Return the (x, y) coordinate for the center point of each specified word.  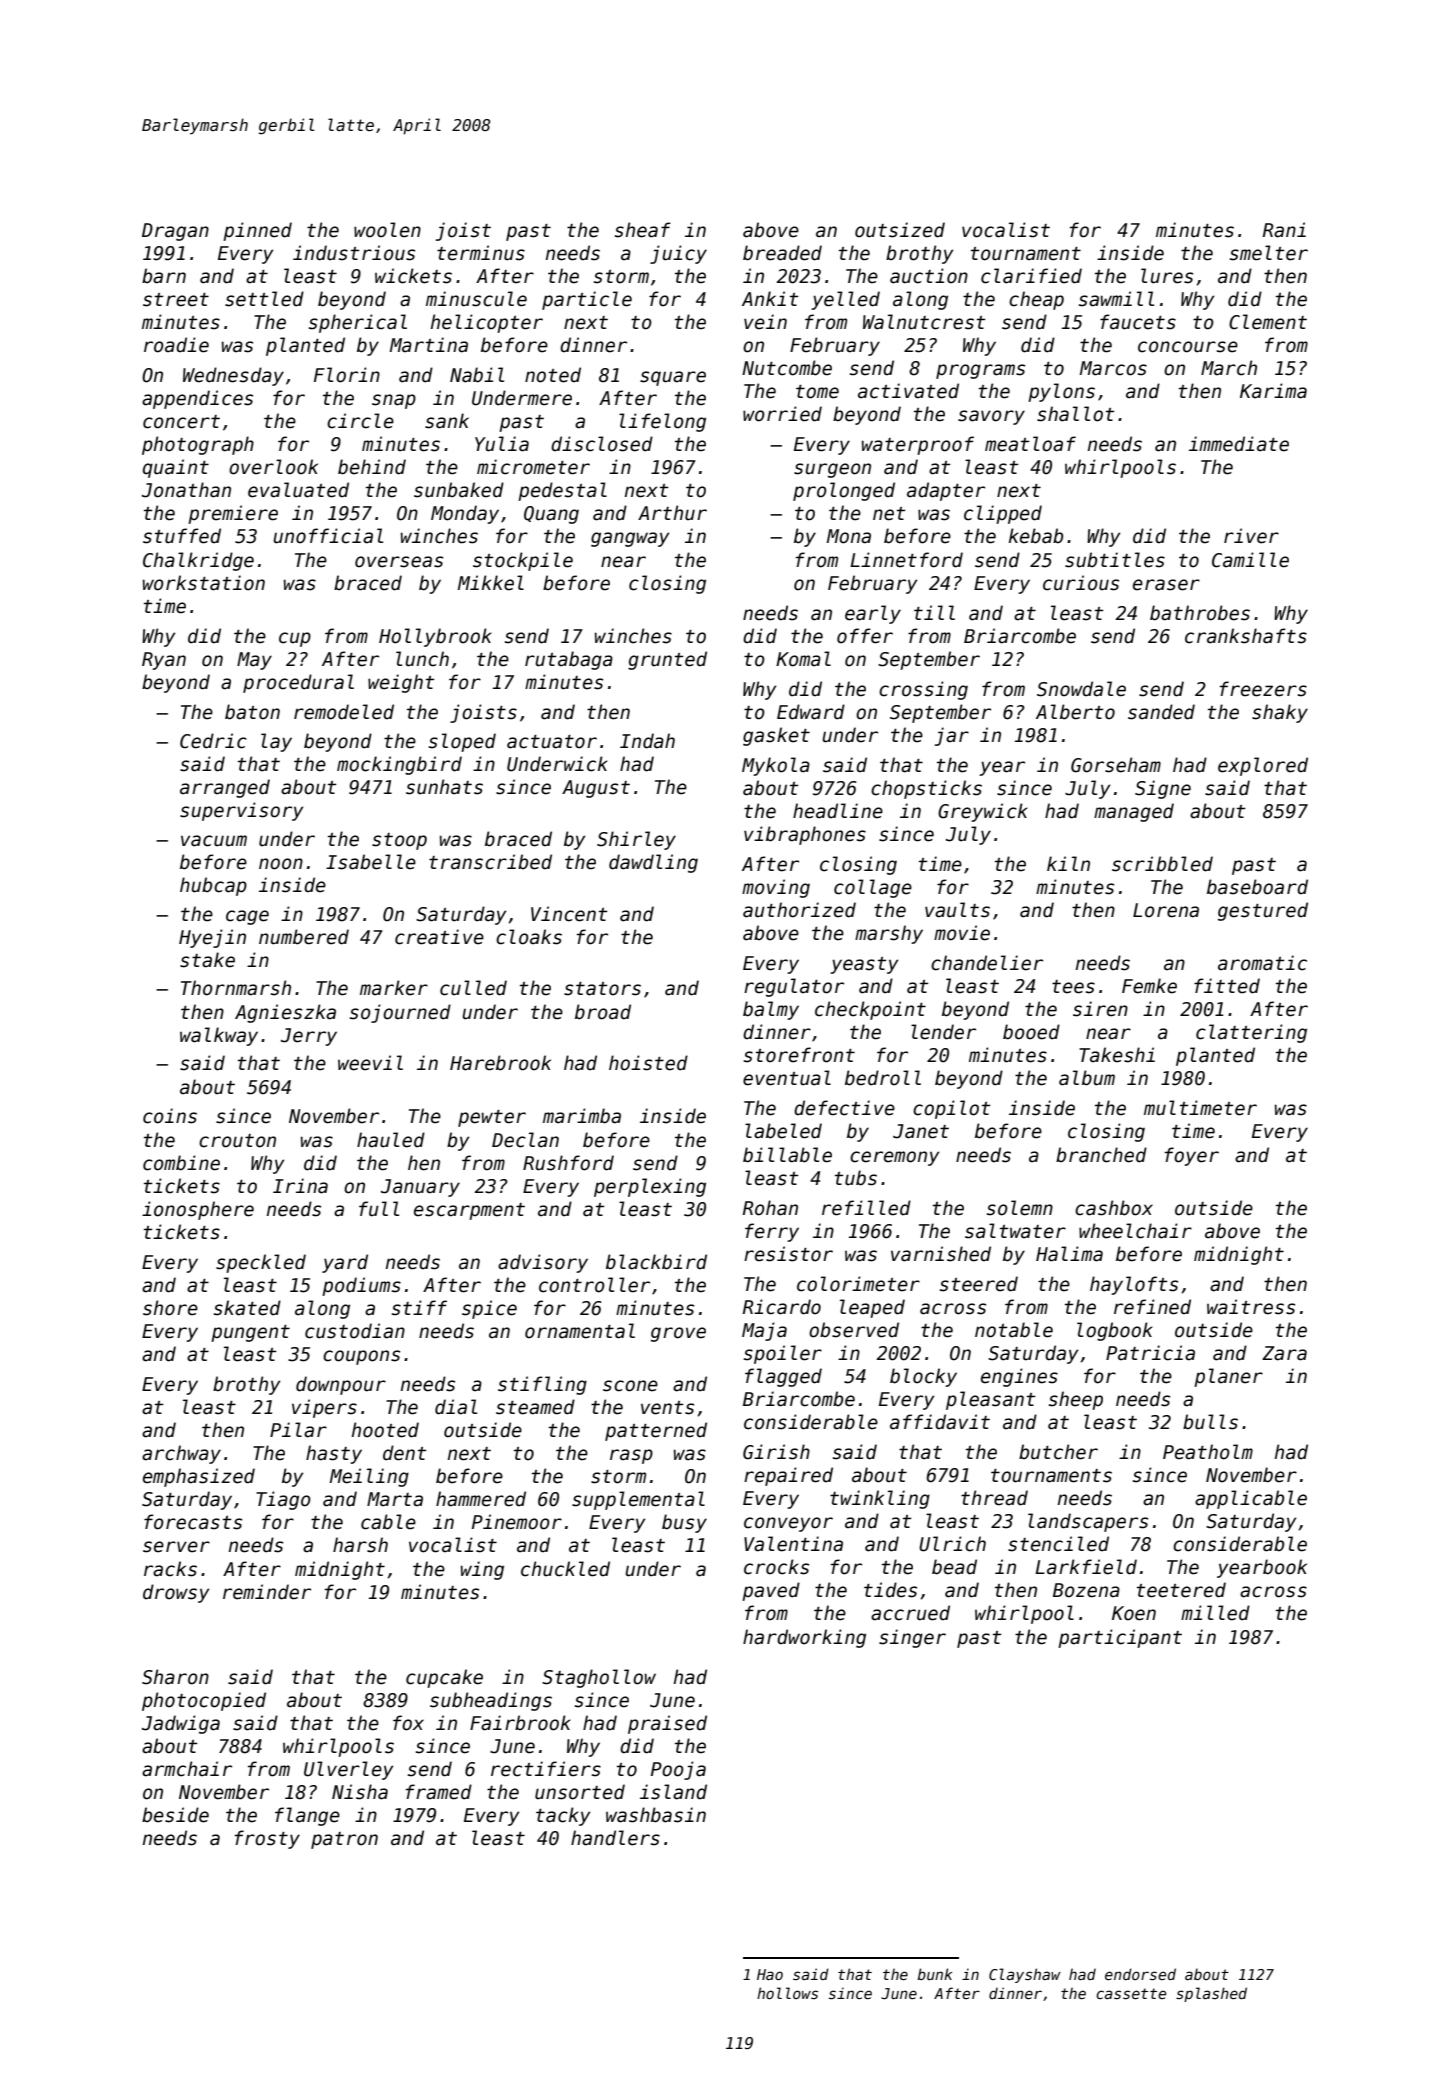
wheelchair (1135, 1231)
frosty (267, 1839)
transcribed (490, 862)
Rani (1284, 230)
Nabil (477, 375)
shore (170, 1308)
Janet (921, 1131)
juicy (678, 254)
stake (207, 960)
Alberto (1075, 712)
